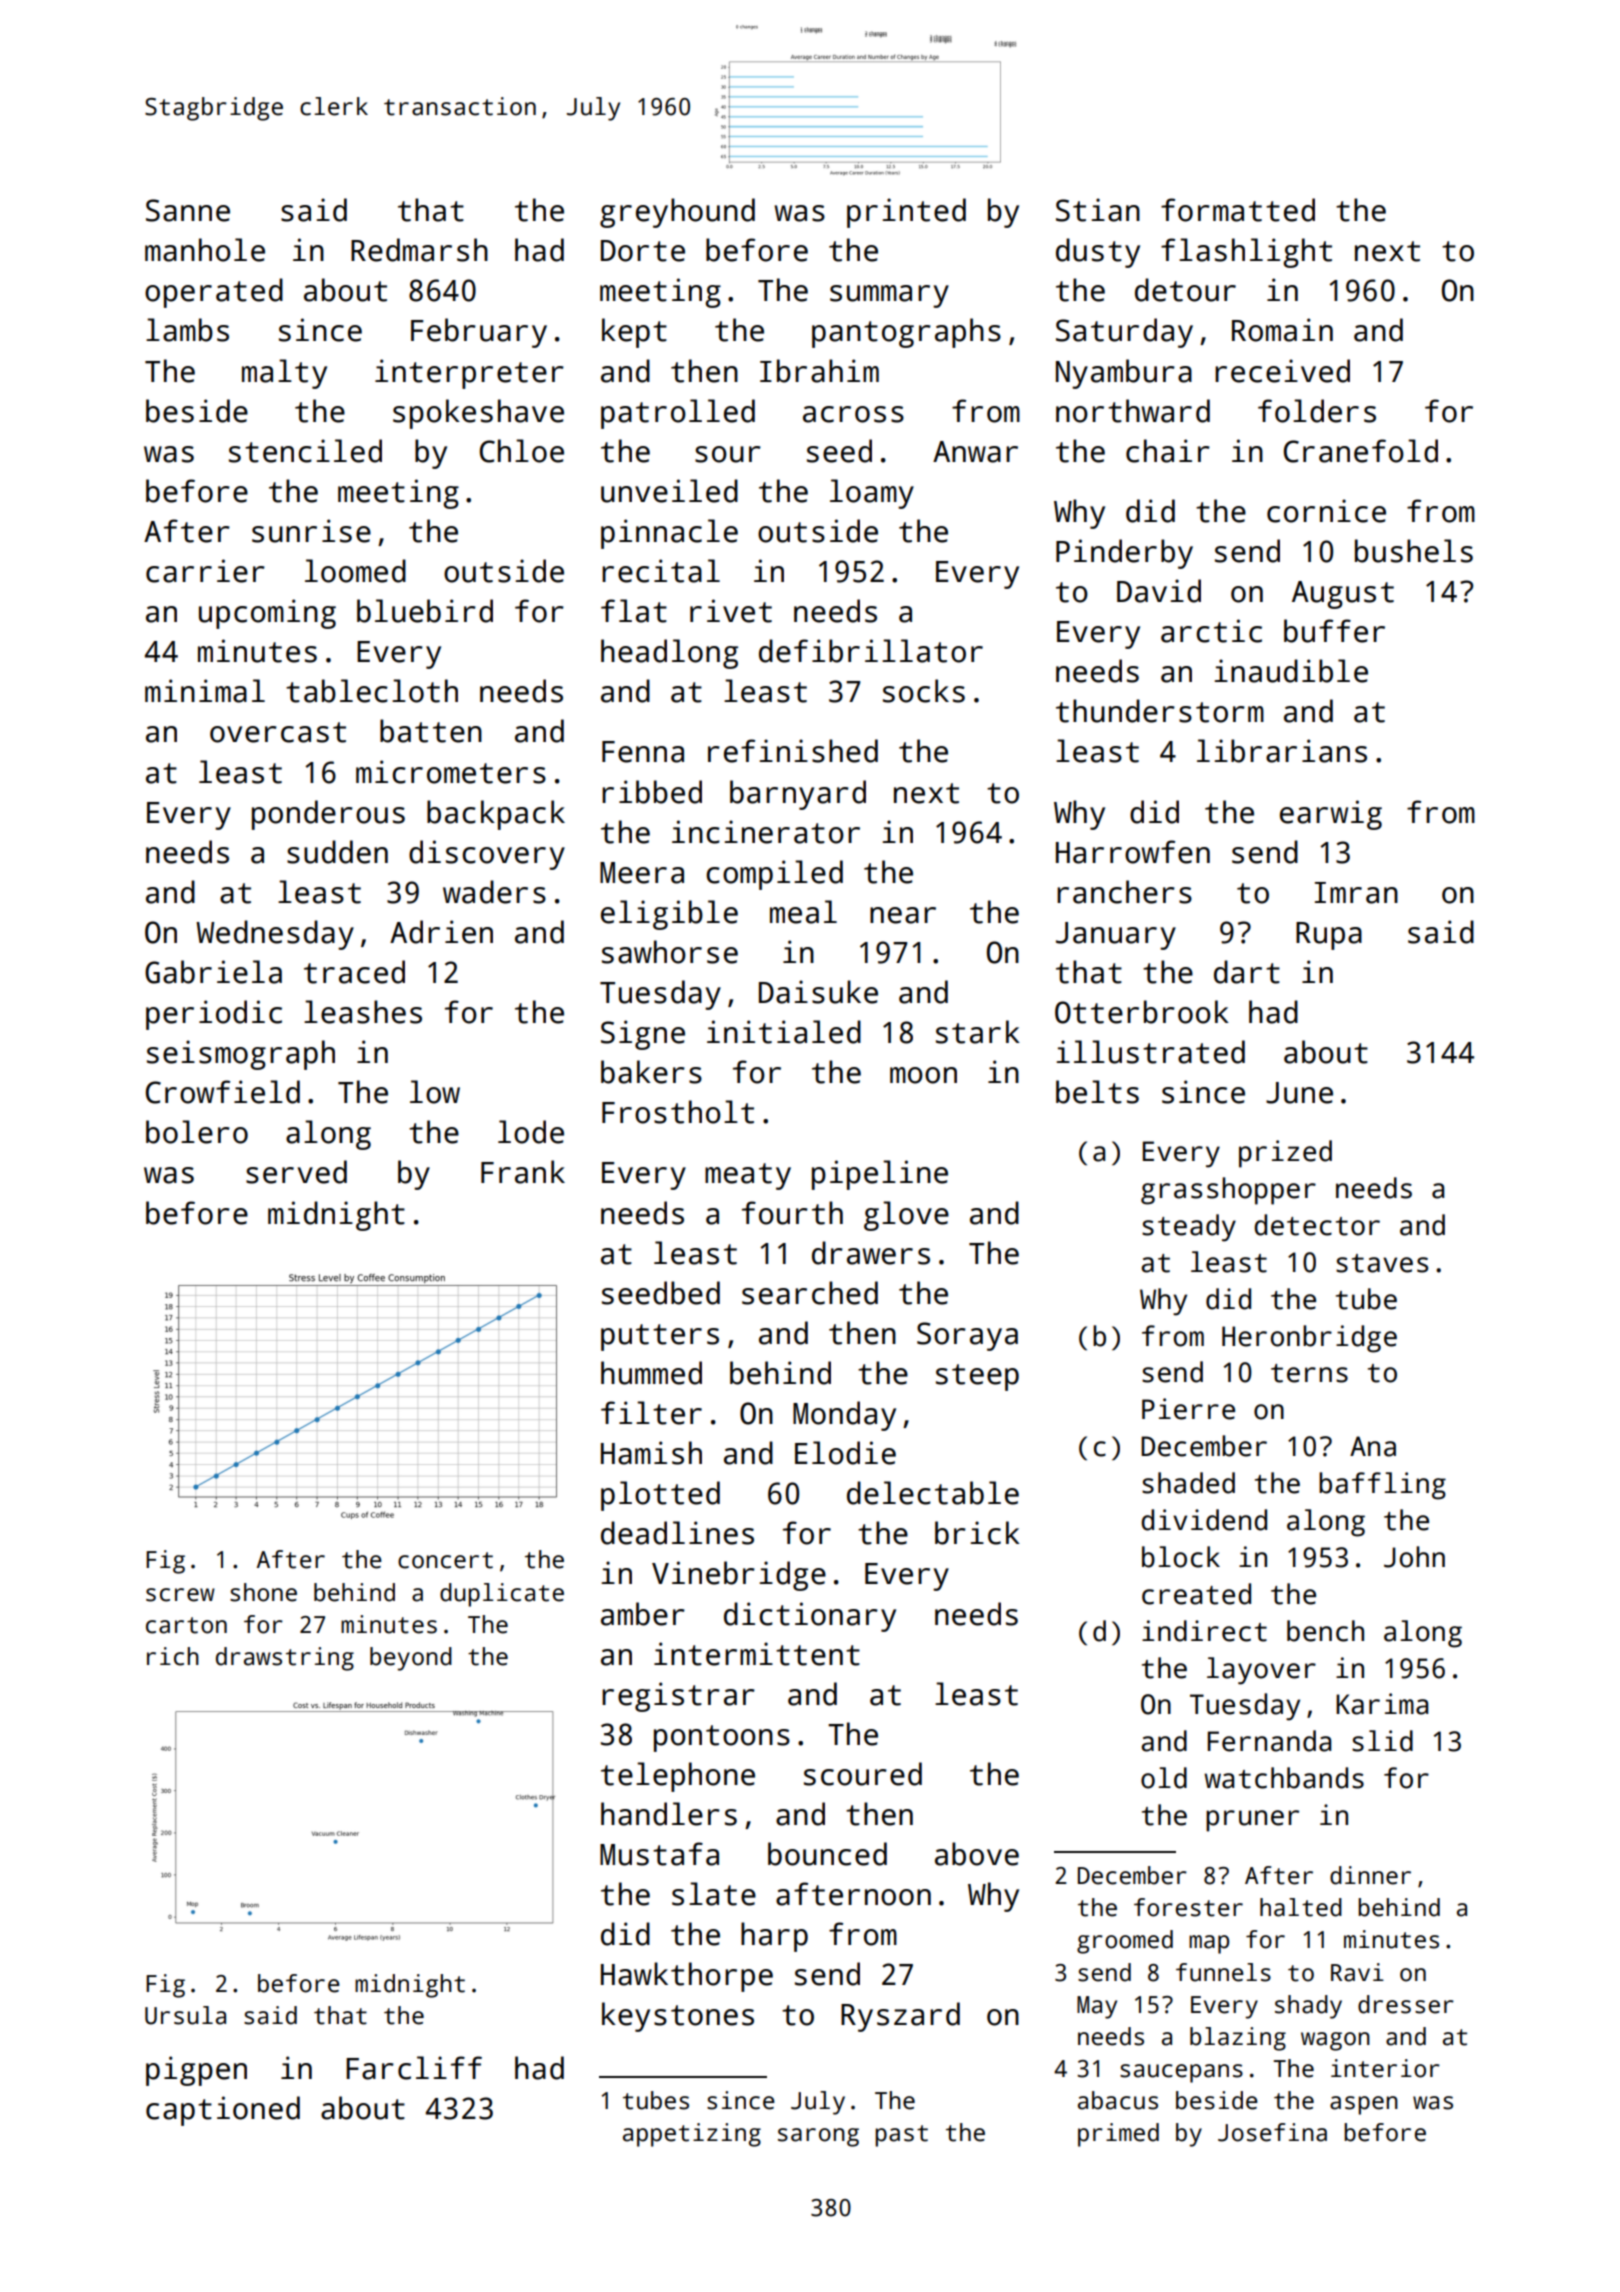 The image size is (1620, 2292). I want to click on captioned, so click(223, 2111).
